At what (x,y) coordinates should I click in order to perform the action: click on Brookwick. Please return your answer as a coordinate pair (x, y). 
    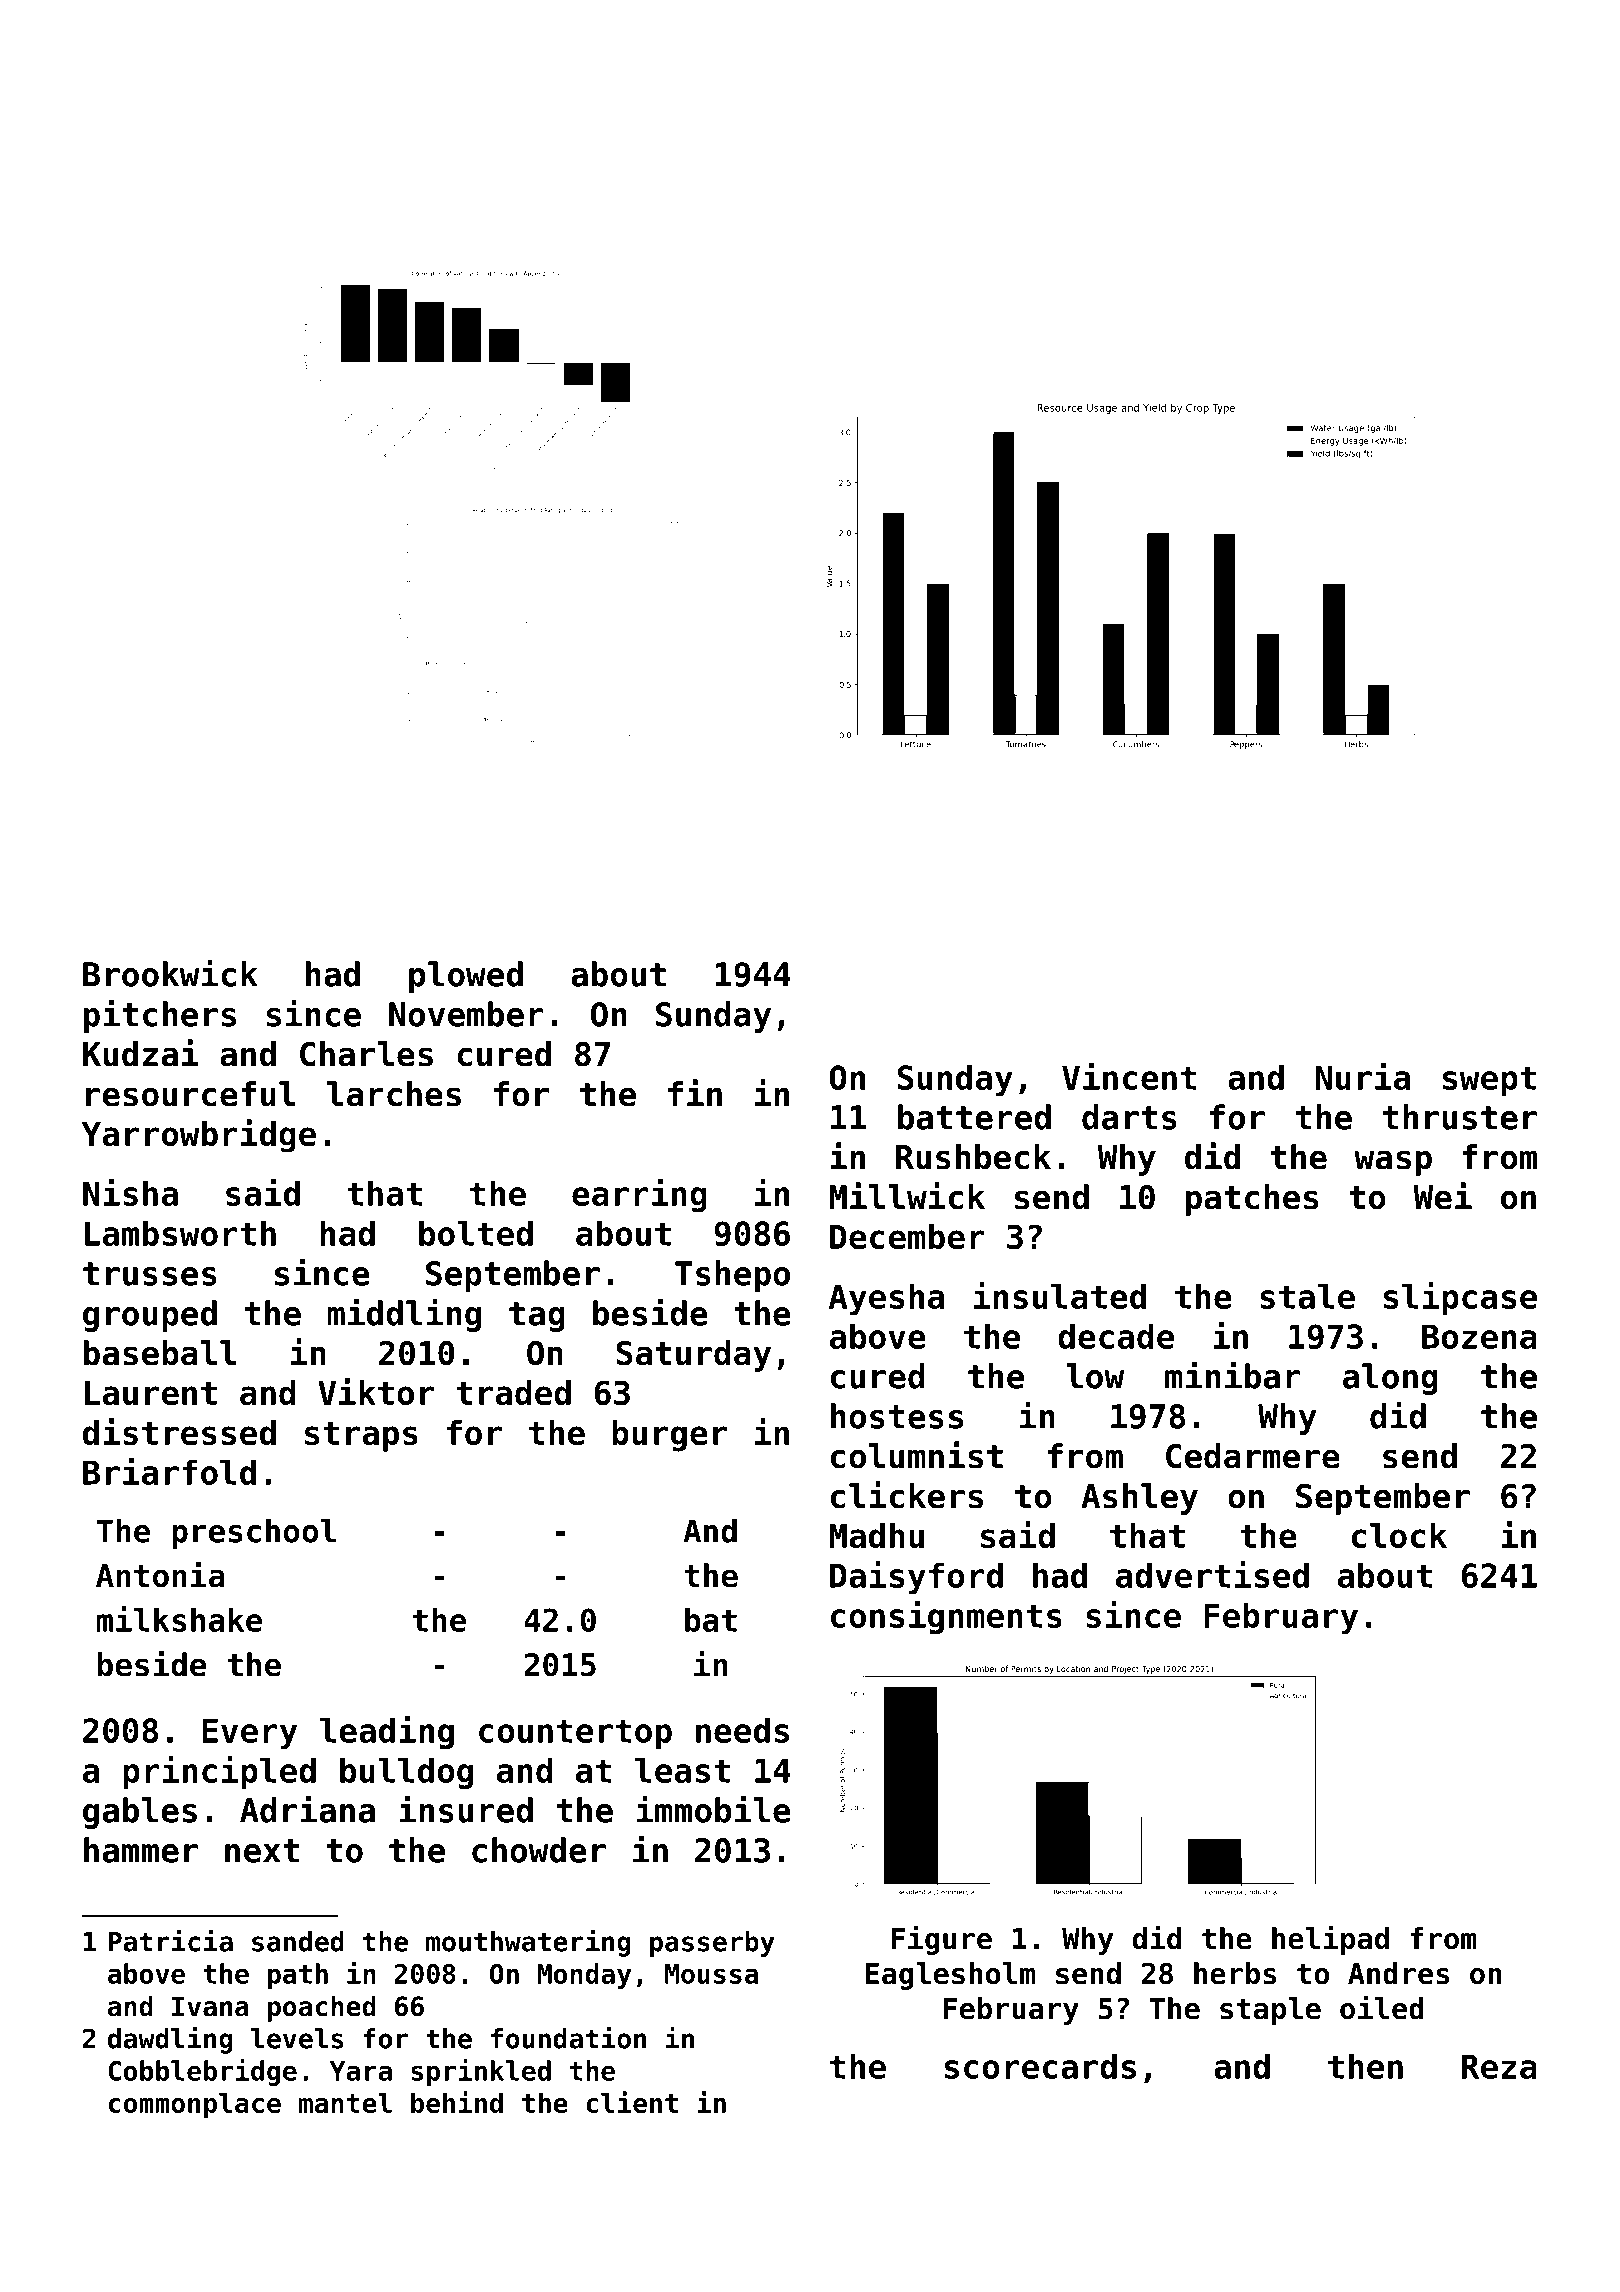
    Looking at the image, I should click on (170, 973).
